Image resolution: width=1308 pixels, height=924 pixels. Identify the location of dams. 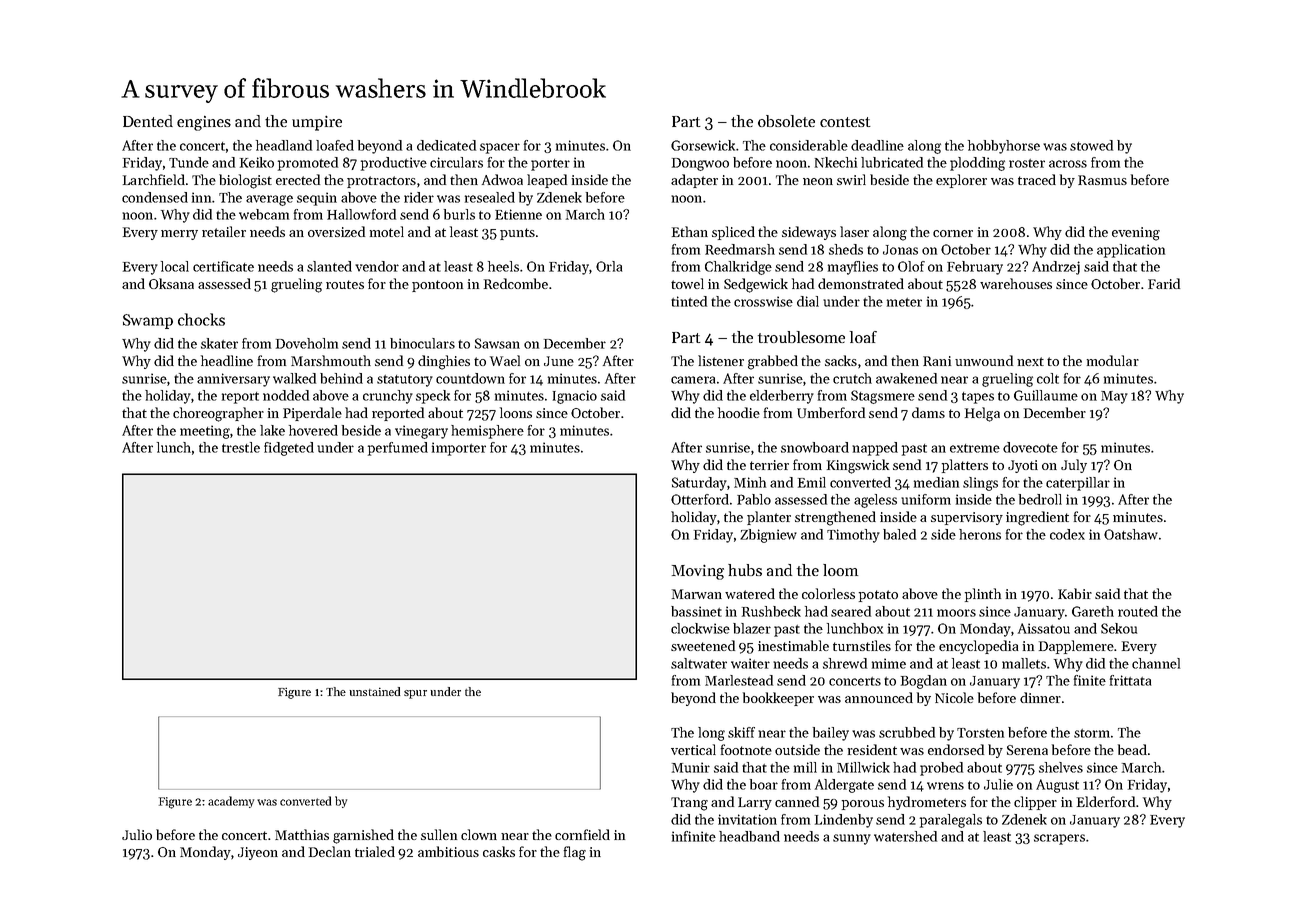
(928, 412).
